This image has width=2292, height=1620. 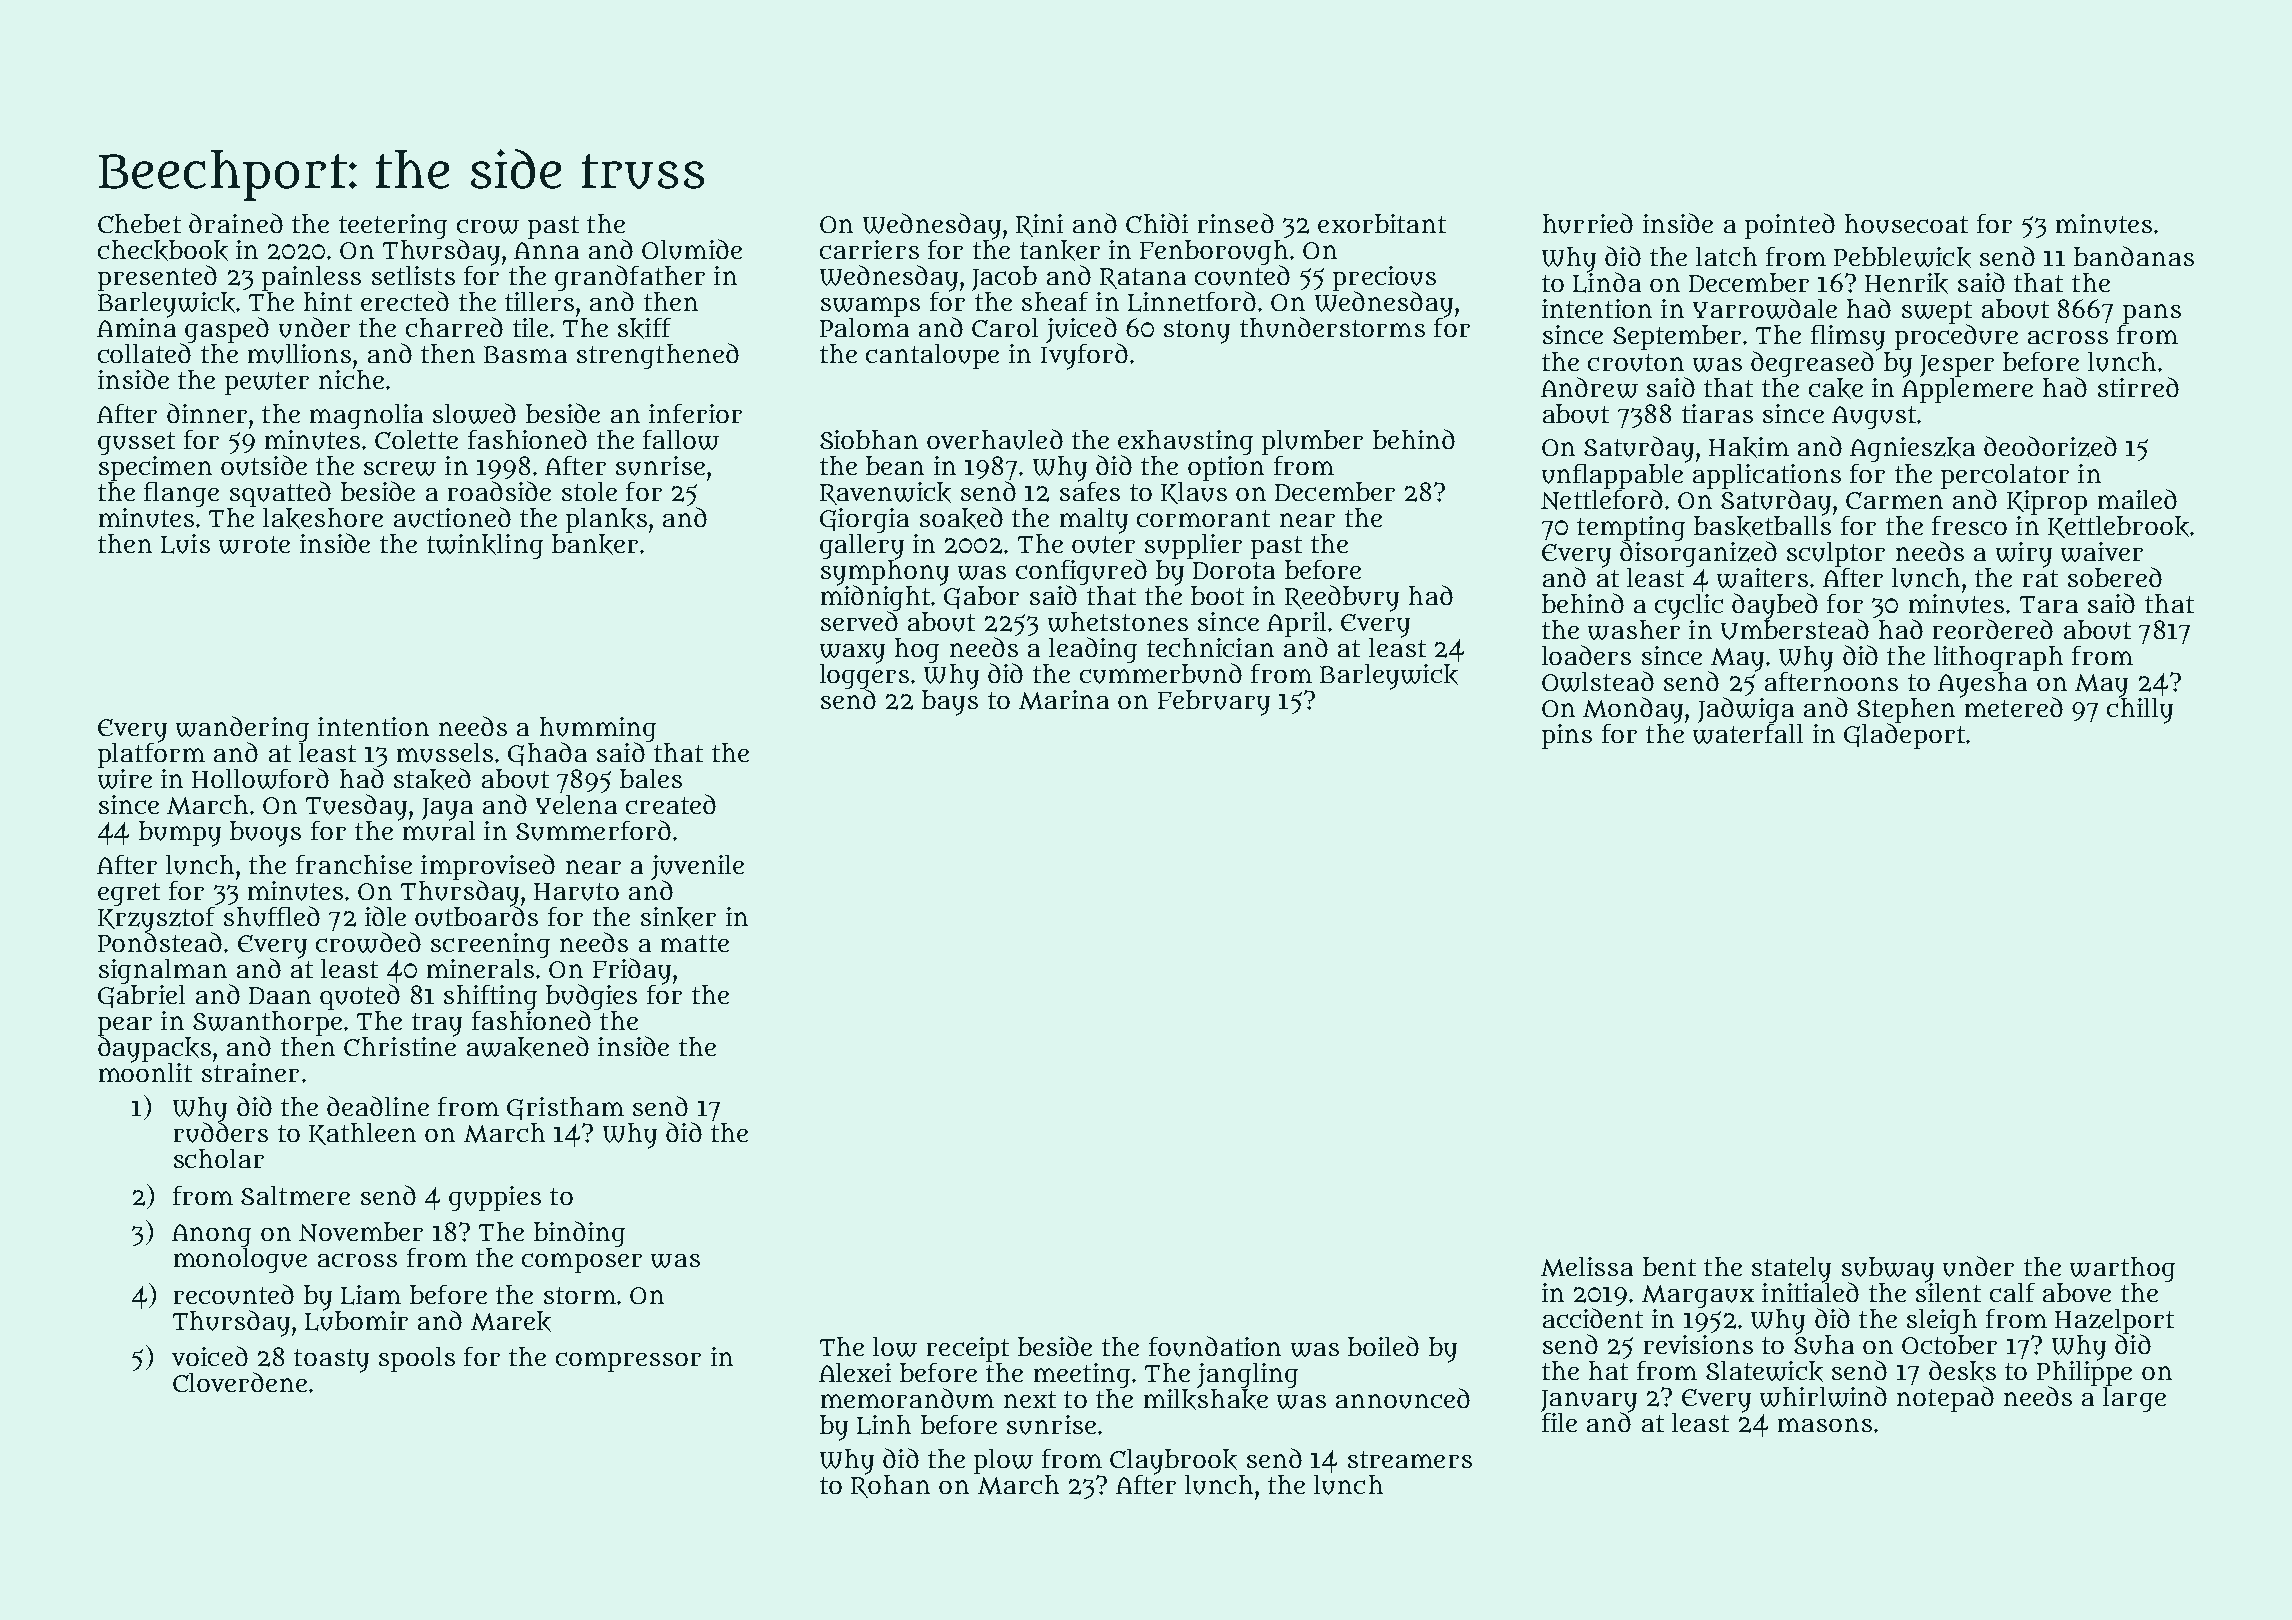 What do you see at coordinates (890, 1486) in the image?
I see `Rohan` at bounding box center [890, 1486].
